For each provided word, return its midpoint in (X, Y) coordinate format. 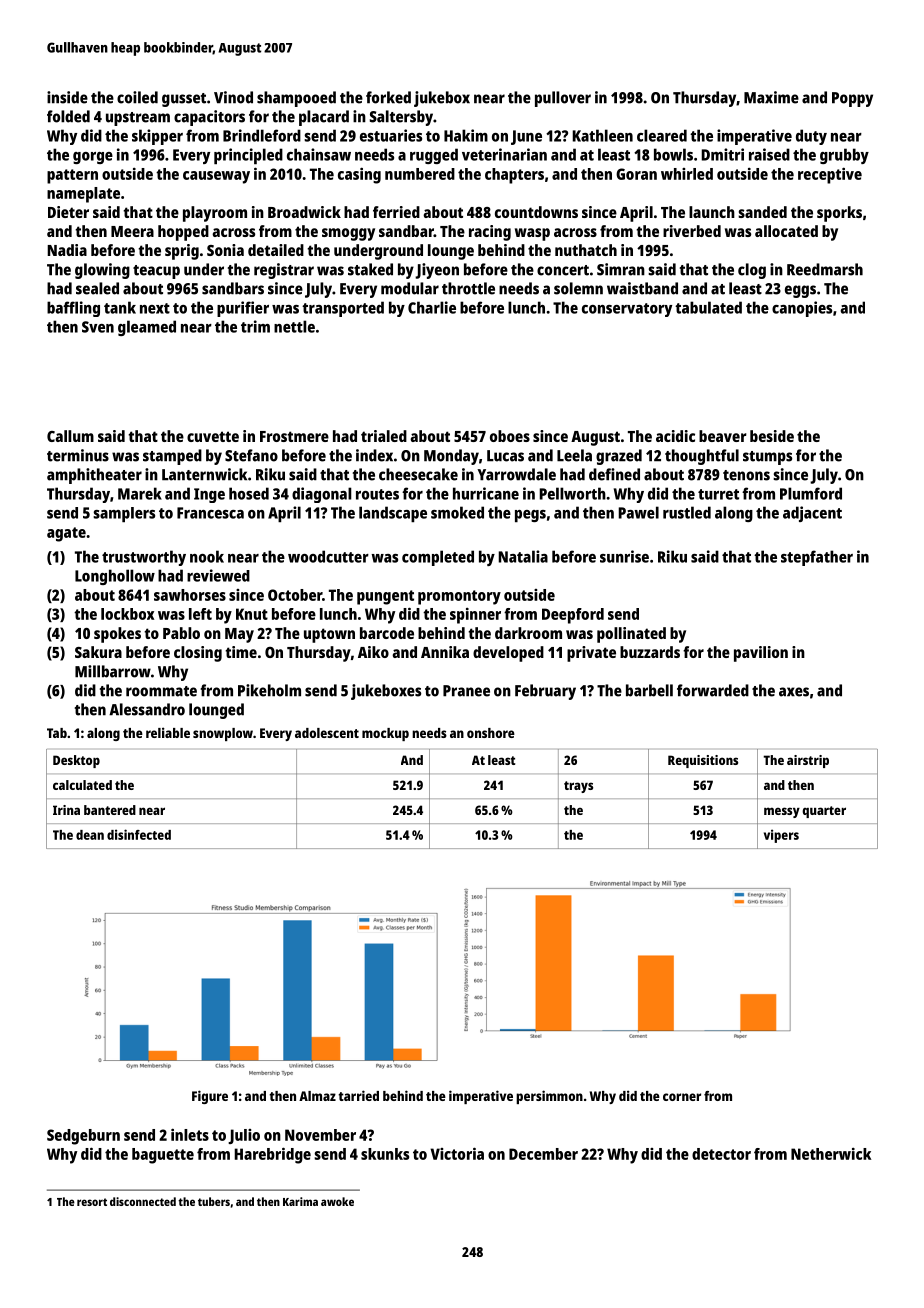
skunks (385, 1154)
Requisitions (703, 761)
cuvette (213, 436)
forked (388, 97)
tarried (358, 1095)
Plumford (811, 493)
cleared (662, 135)
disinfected (139, 834)
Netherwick (831, 1154)
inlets (190, 1134)
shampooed (296, 99)
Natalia (523, 556)
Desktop (76, 761)
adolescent (327, 733)
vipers (781, 836)
